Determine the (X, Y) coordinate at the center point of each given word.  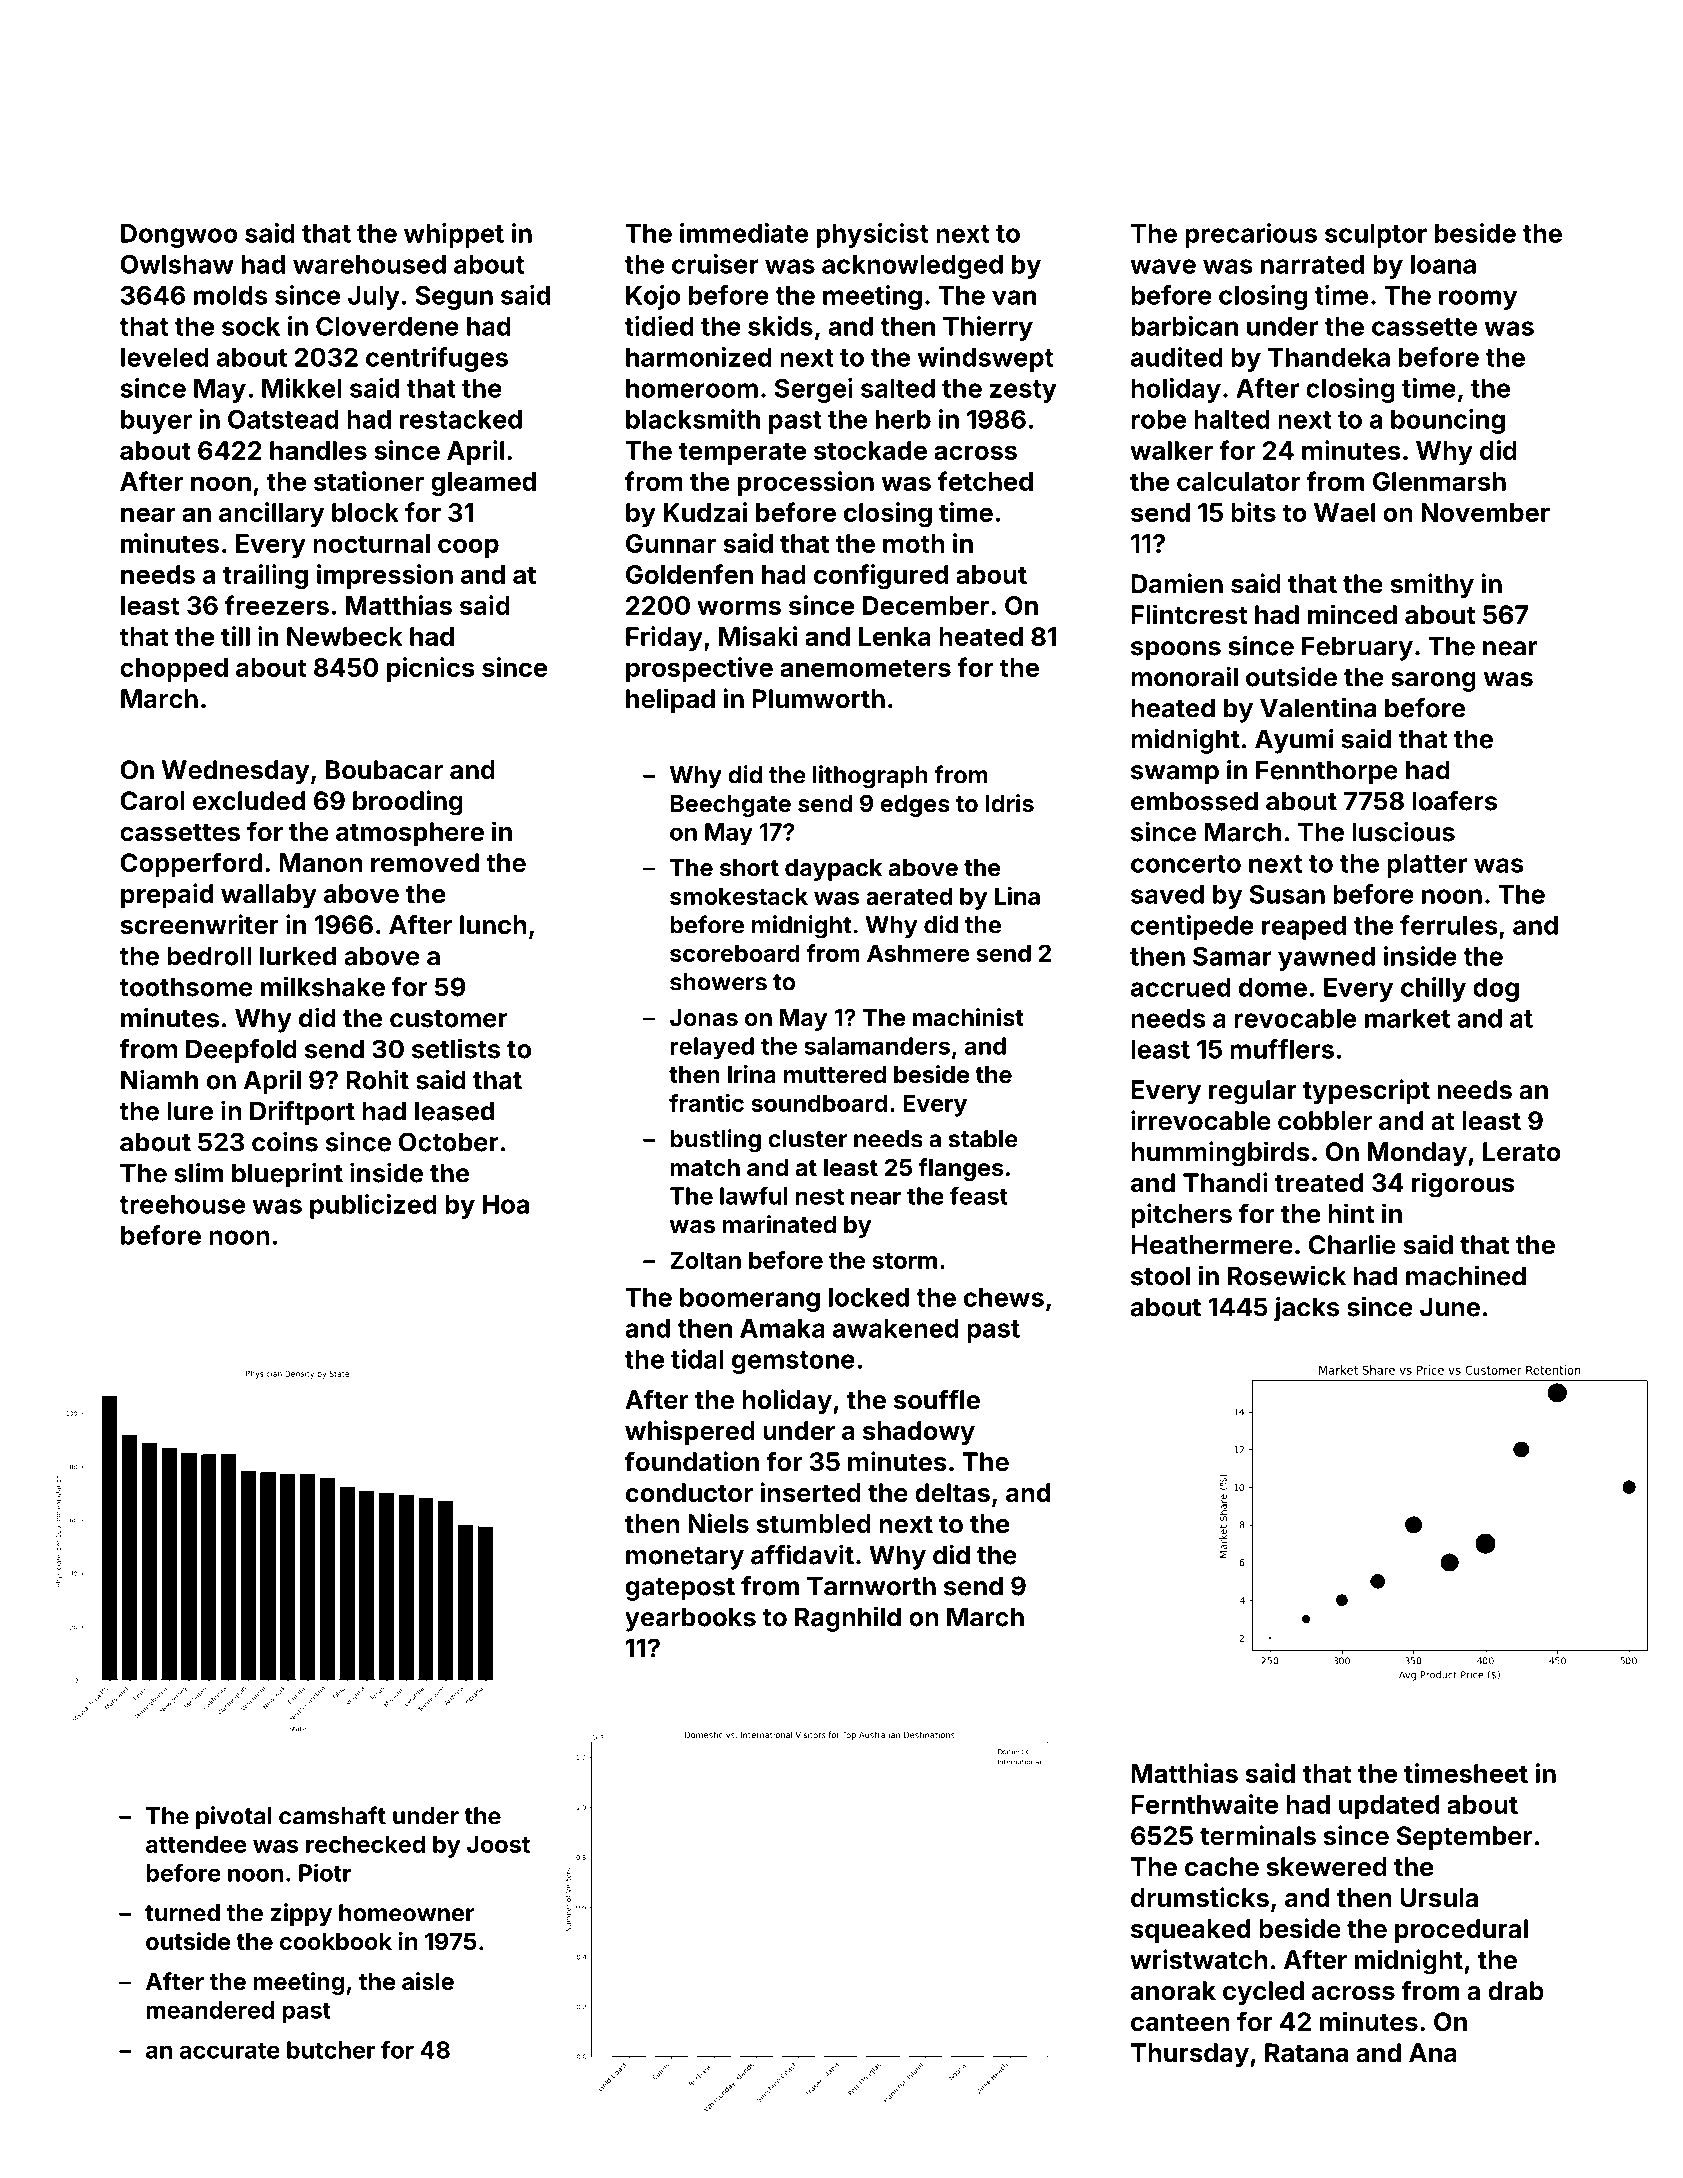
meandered (210, 2010)
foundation (692, 1461)
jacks (1307, 1309)
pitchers (1181, 1215)
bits (1253, 512)
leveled (165, 357)
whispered (690, 1432)
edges (915, 806)
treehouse (182, 1204)
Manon (321, 863)
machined (1466, 1276)
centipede (1192, 927)
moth (914, 543)
